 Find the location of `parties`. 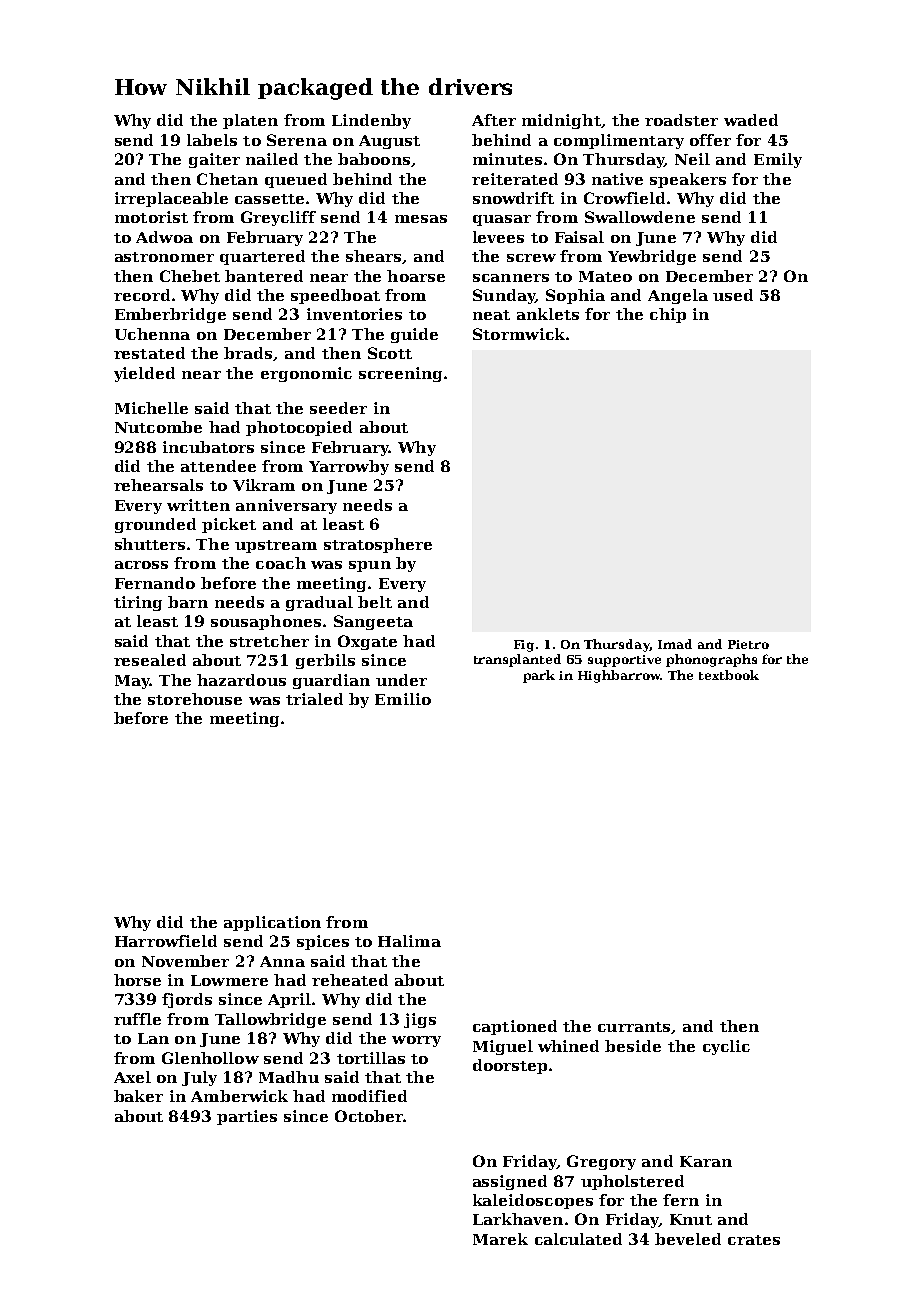

parties is located at coordinates (247, 1117).
